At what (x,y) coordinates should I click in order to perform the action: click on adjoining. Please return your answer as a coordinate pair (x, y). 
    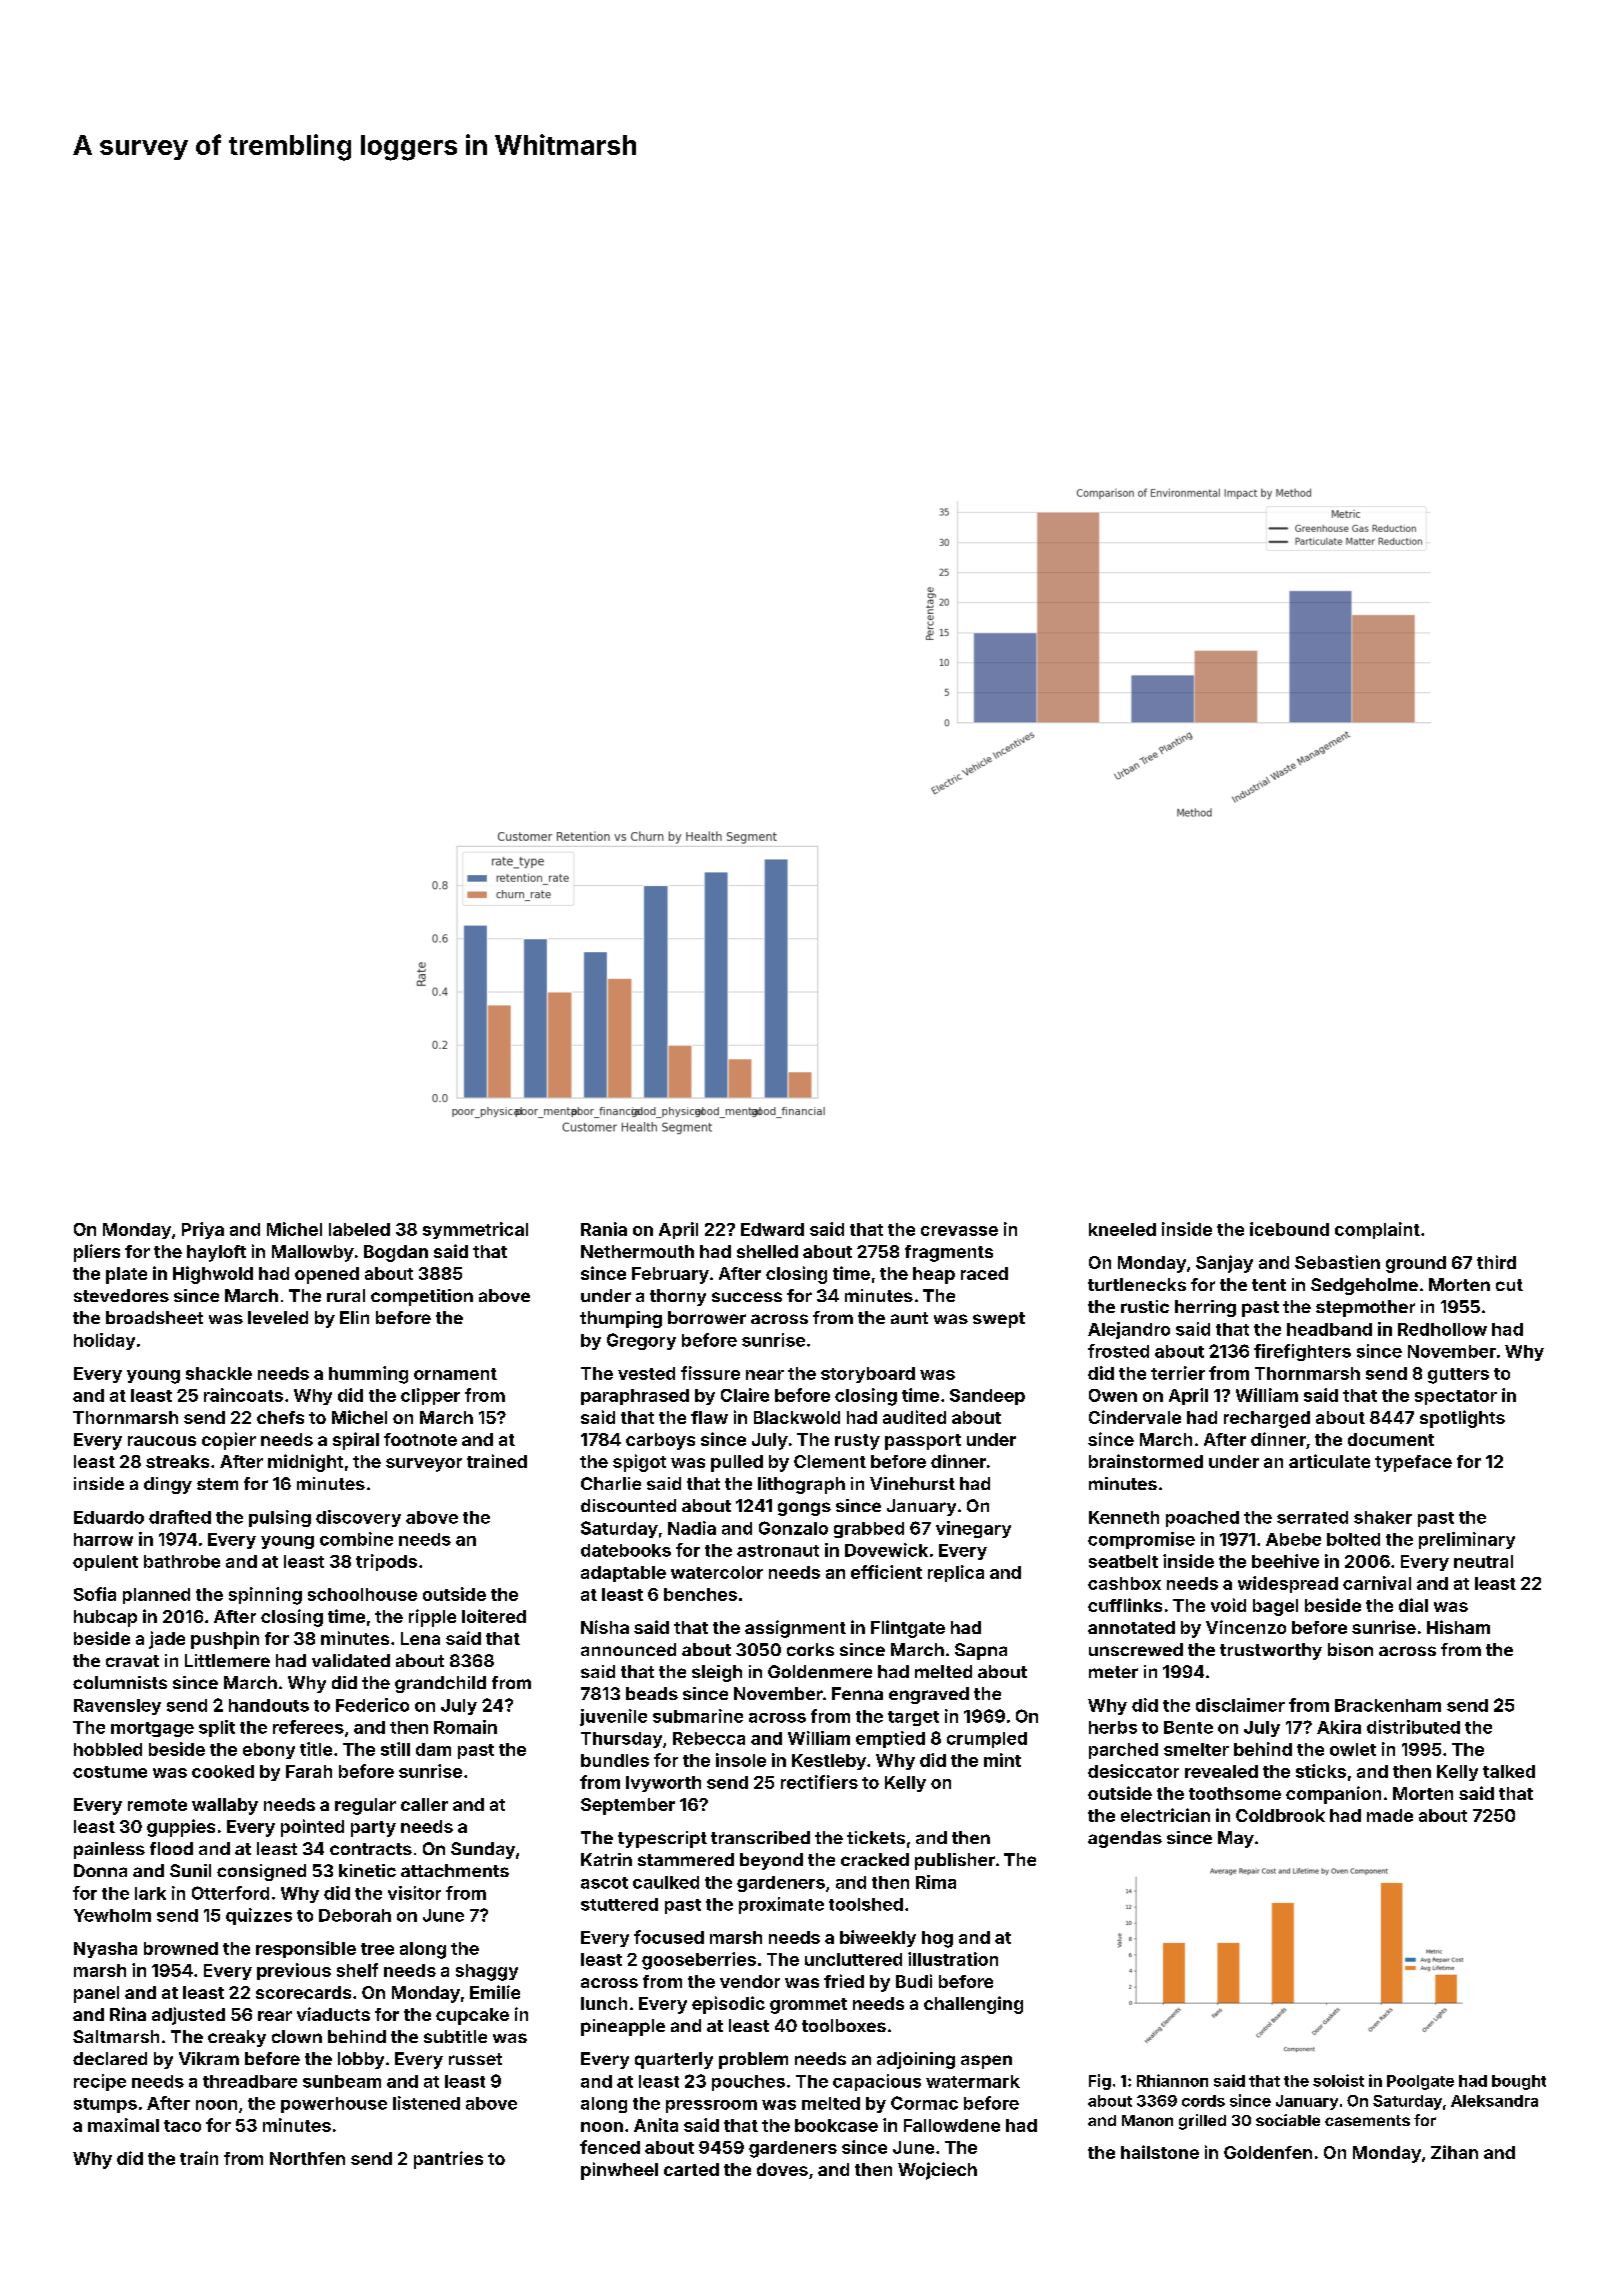
    Looking at the image, I should click on (916, 2060).
